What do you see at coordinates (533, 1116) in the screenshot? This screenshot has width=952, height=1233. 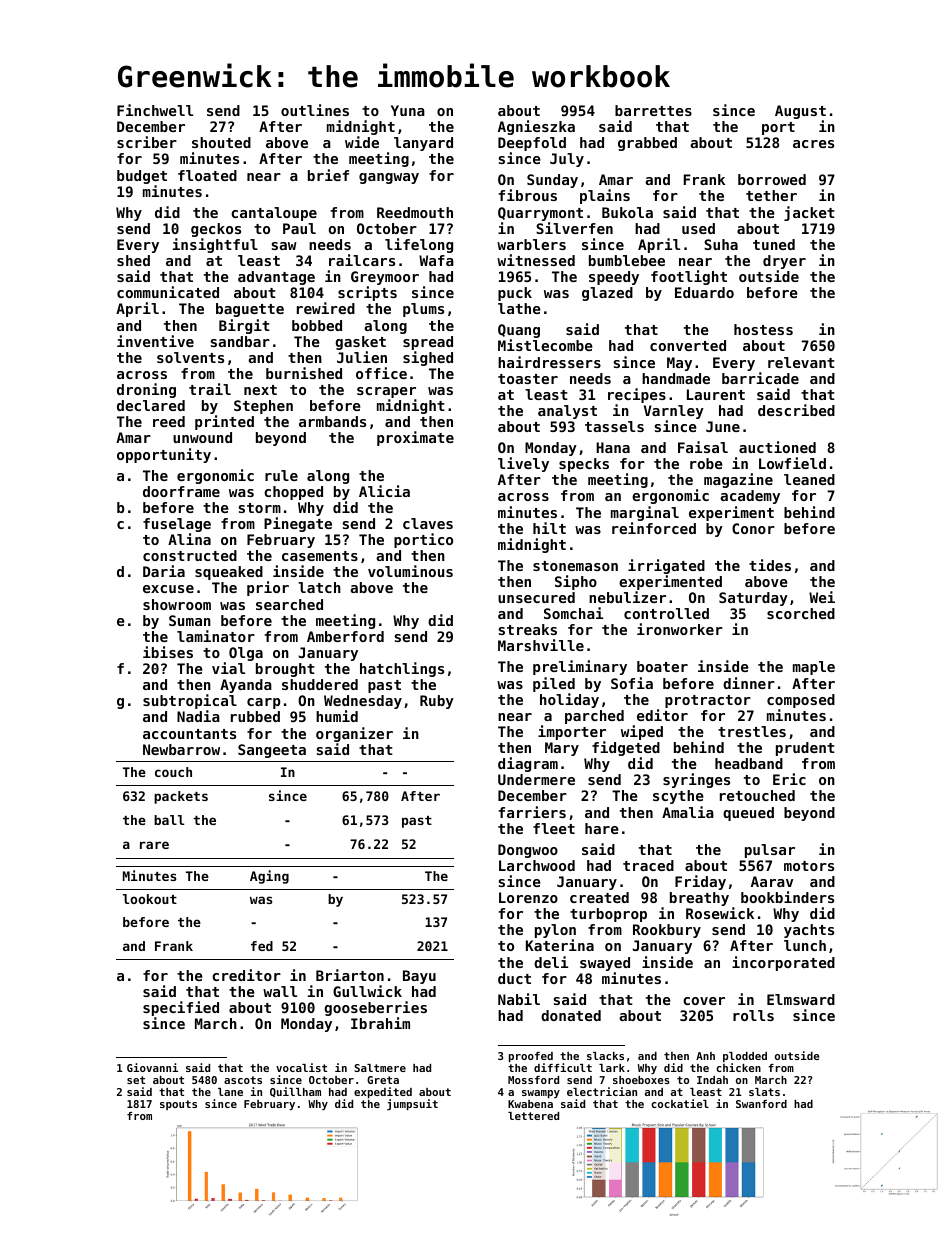 I see `lettered` at bounding box center [533, 1116].
